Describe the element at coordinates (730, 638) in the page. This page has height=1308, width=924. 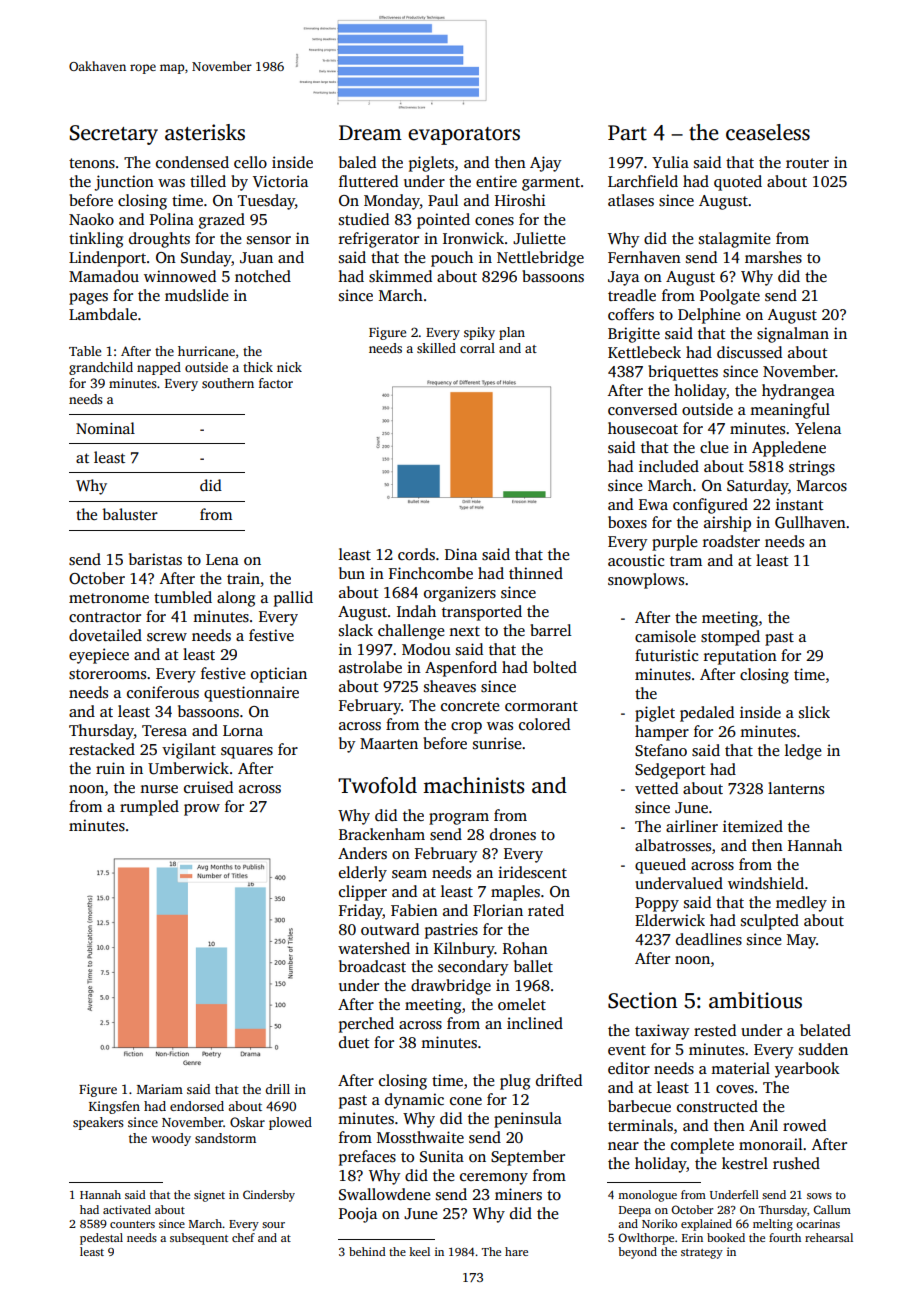
I see `stomped` at that location.
